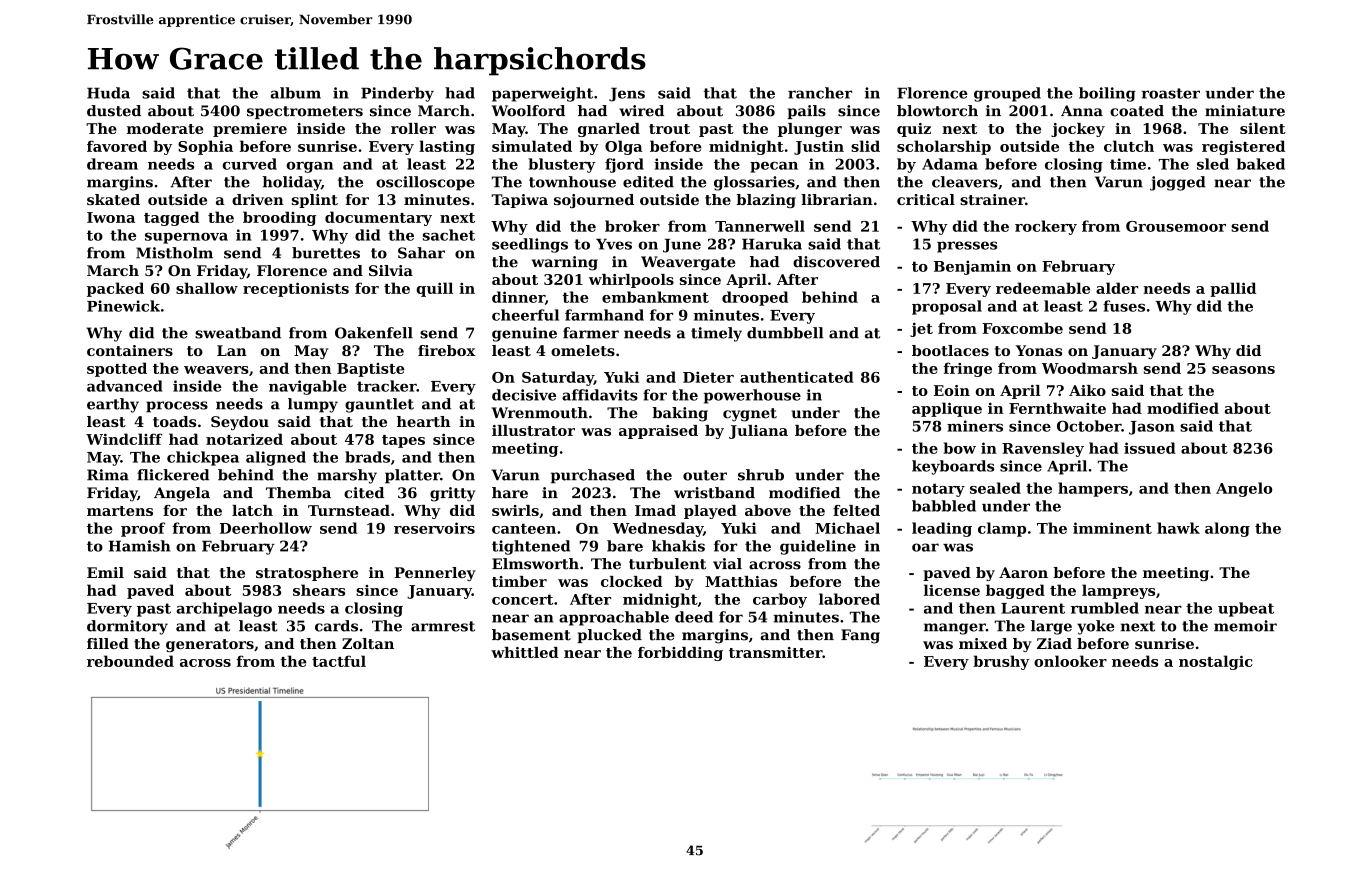 The width and height of the page is (1372, 887). What do you see at coordinates (667, 564) in the page?
I see `turbulent` at bounding box center [667, 564].
